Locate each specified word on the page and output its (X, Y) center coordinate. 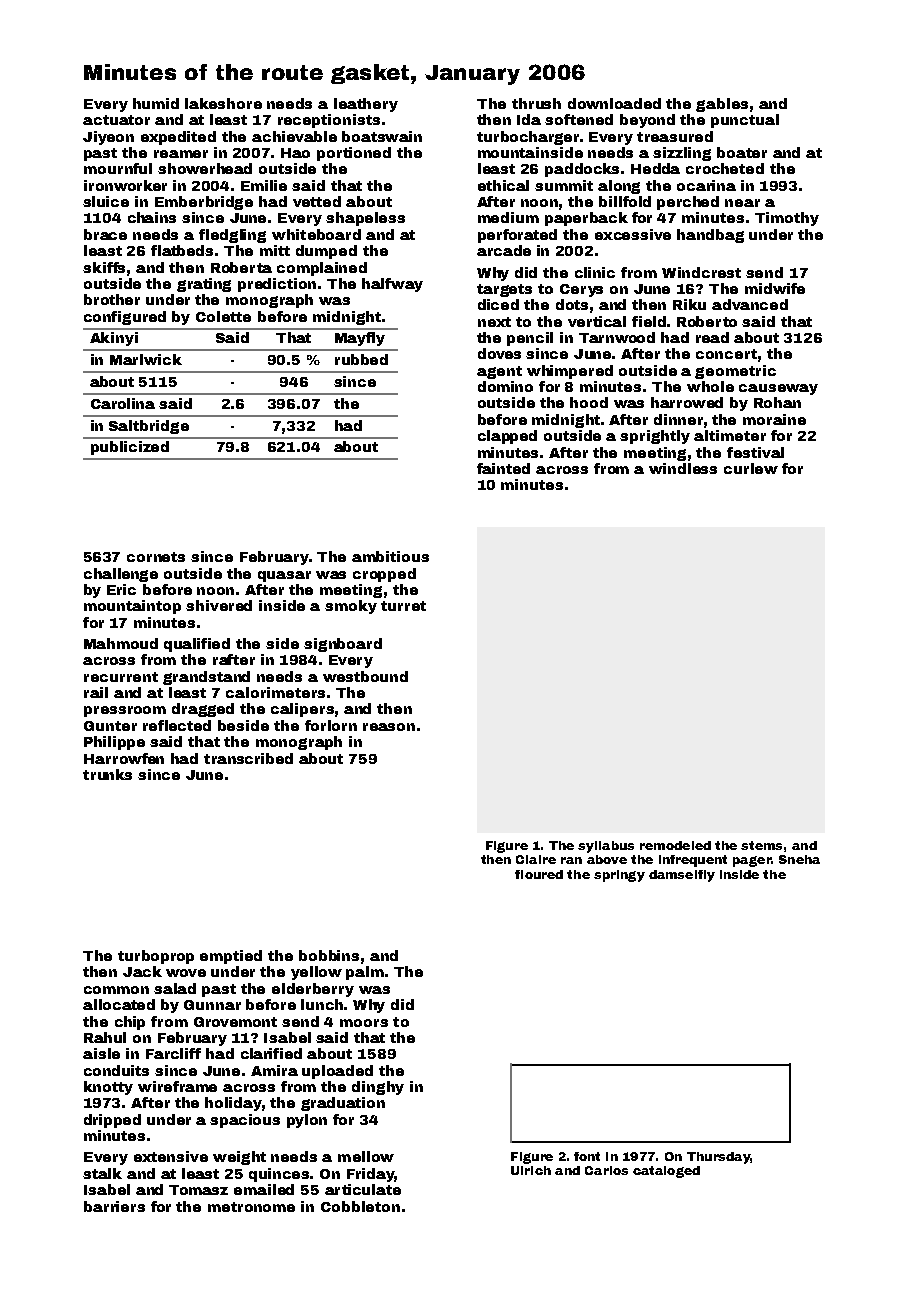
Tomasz (198, 1190)
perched (688, 203)
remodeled (675, 845)
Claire (536, 859)
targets (504, 290)
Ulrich (531, 1170)
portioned (354, 154)
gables (722, 105)
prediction (277, 285)
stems (761, 845)
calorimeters (275, 692)
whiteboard (316, 234)
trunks (107, 774)
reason (389, 727)
